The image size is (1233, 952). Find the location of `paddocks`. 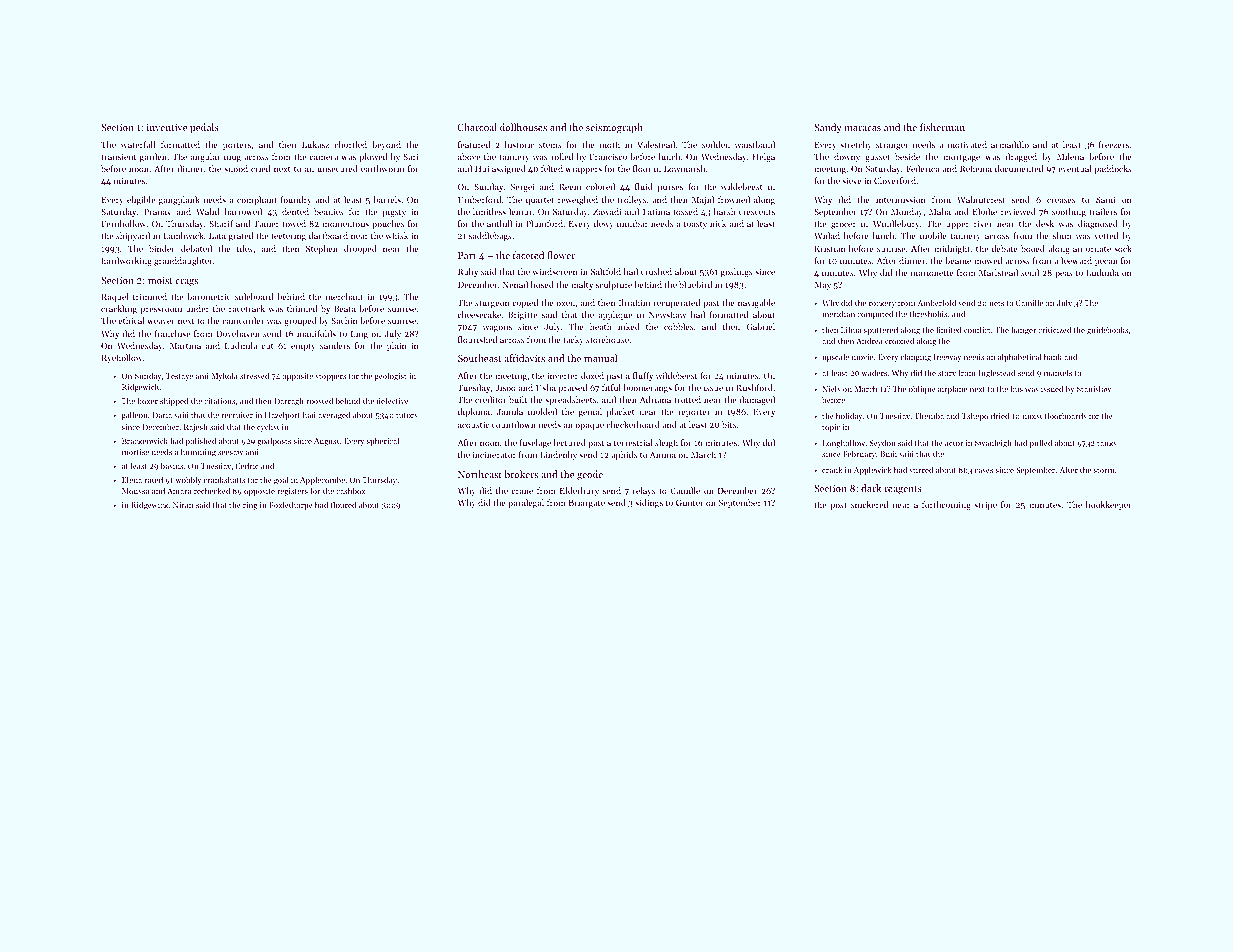

paddocks is located at coordinates (1113, 169).
